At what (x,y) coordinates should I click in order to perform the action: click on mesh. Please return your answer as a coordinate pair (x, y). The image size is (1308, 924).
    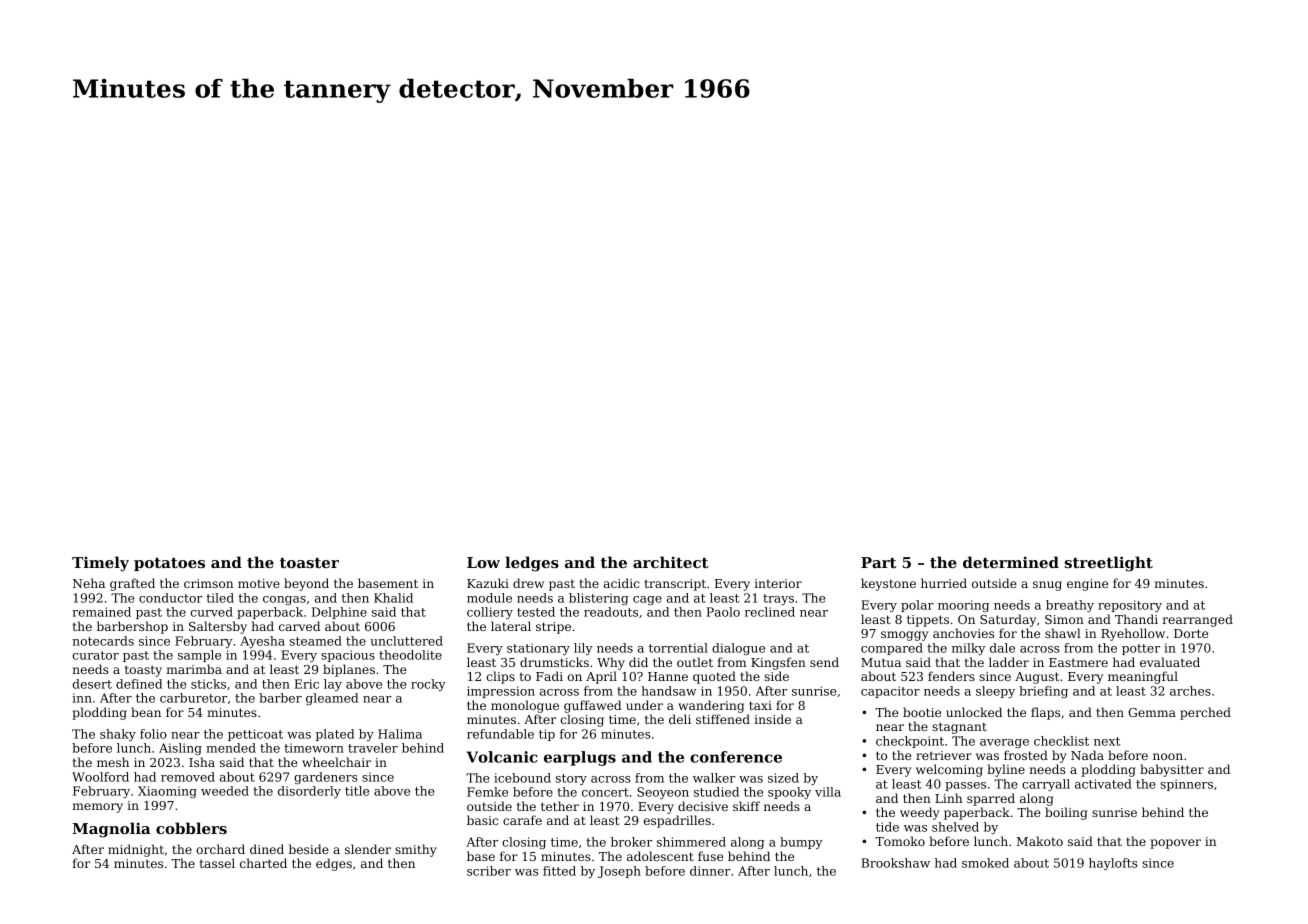
    Looking at the image, I should click on (113, 762).
